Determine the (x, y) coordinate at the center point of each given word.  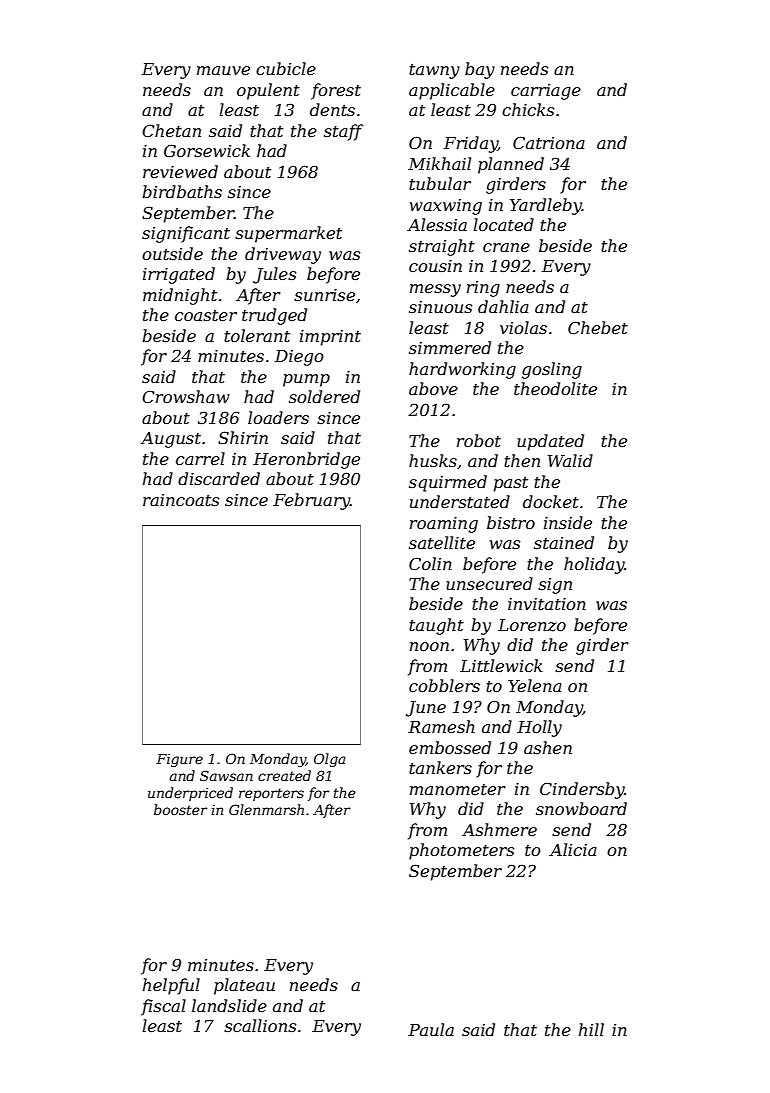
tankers (440, 767)
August (171, 440)
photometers (461, 851)
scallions (260, 1025)
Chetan (171, 130)
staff (343, 132)
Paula (431, 1029)
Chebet (598, 327)
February (311, 501)
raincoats (181, 500)
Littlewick (501, 665)
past (511, 484)
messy (435, 290)
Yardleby (546, 206)
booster (181, 809)
